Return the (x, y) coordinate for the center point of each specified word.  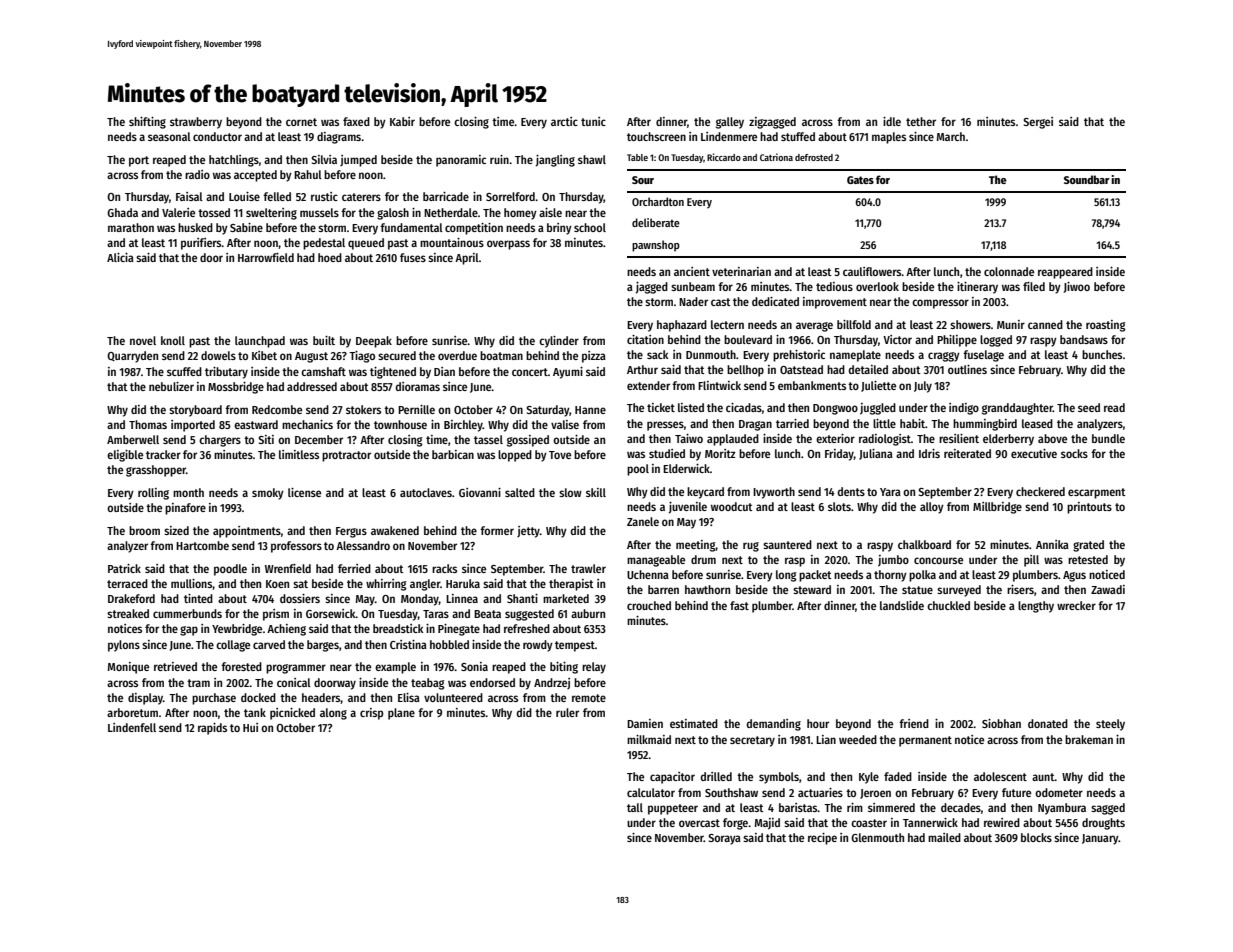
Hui (250, 727)
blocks (1036, 837)
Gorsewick (331, 613)
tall (635, 807)
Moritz (720, 453)
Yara (890, 492)
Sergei (1038, 123)
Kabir (402, 121)
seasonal (169, 136)
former (497, 530)
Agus (1074, 576)
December (319, 439)
